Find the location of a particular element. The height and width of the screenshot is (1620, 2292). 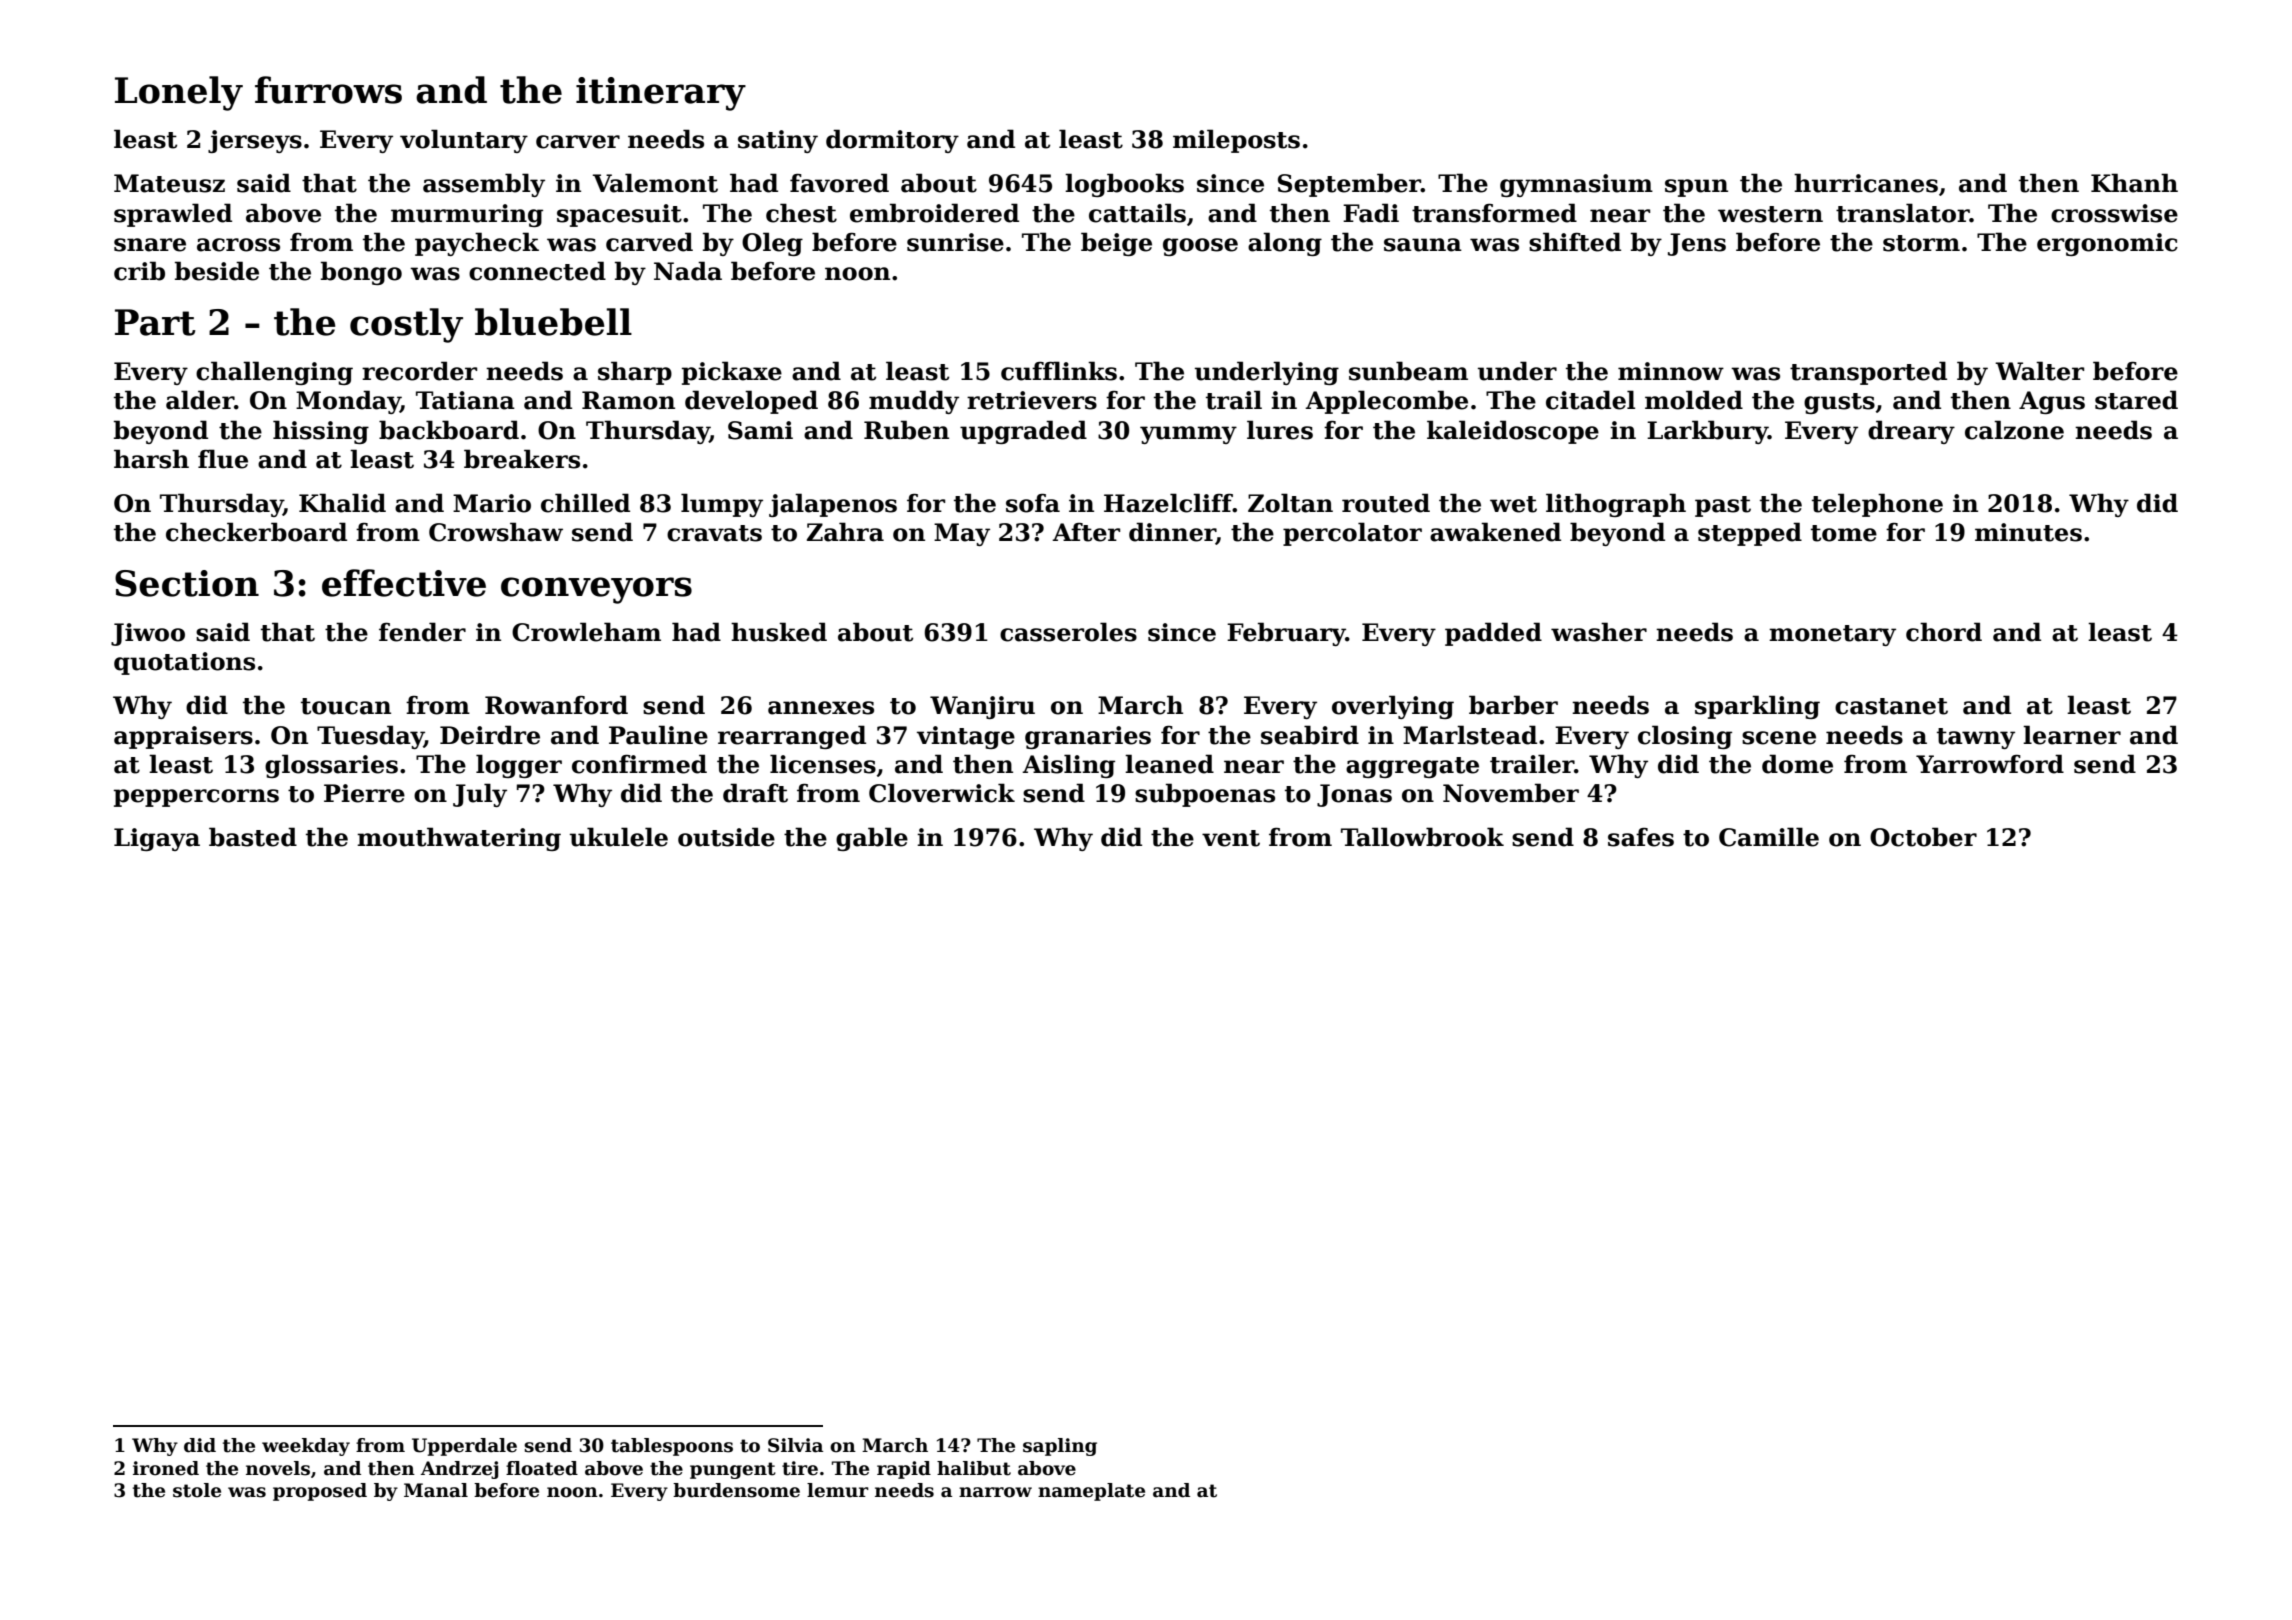

Camille is located at coordinates (1769, 837).
